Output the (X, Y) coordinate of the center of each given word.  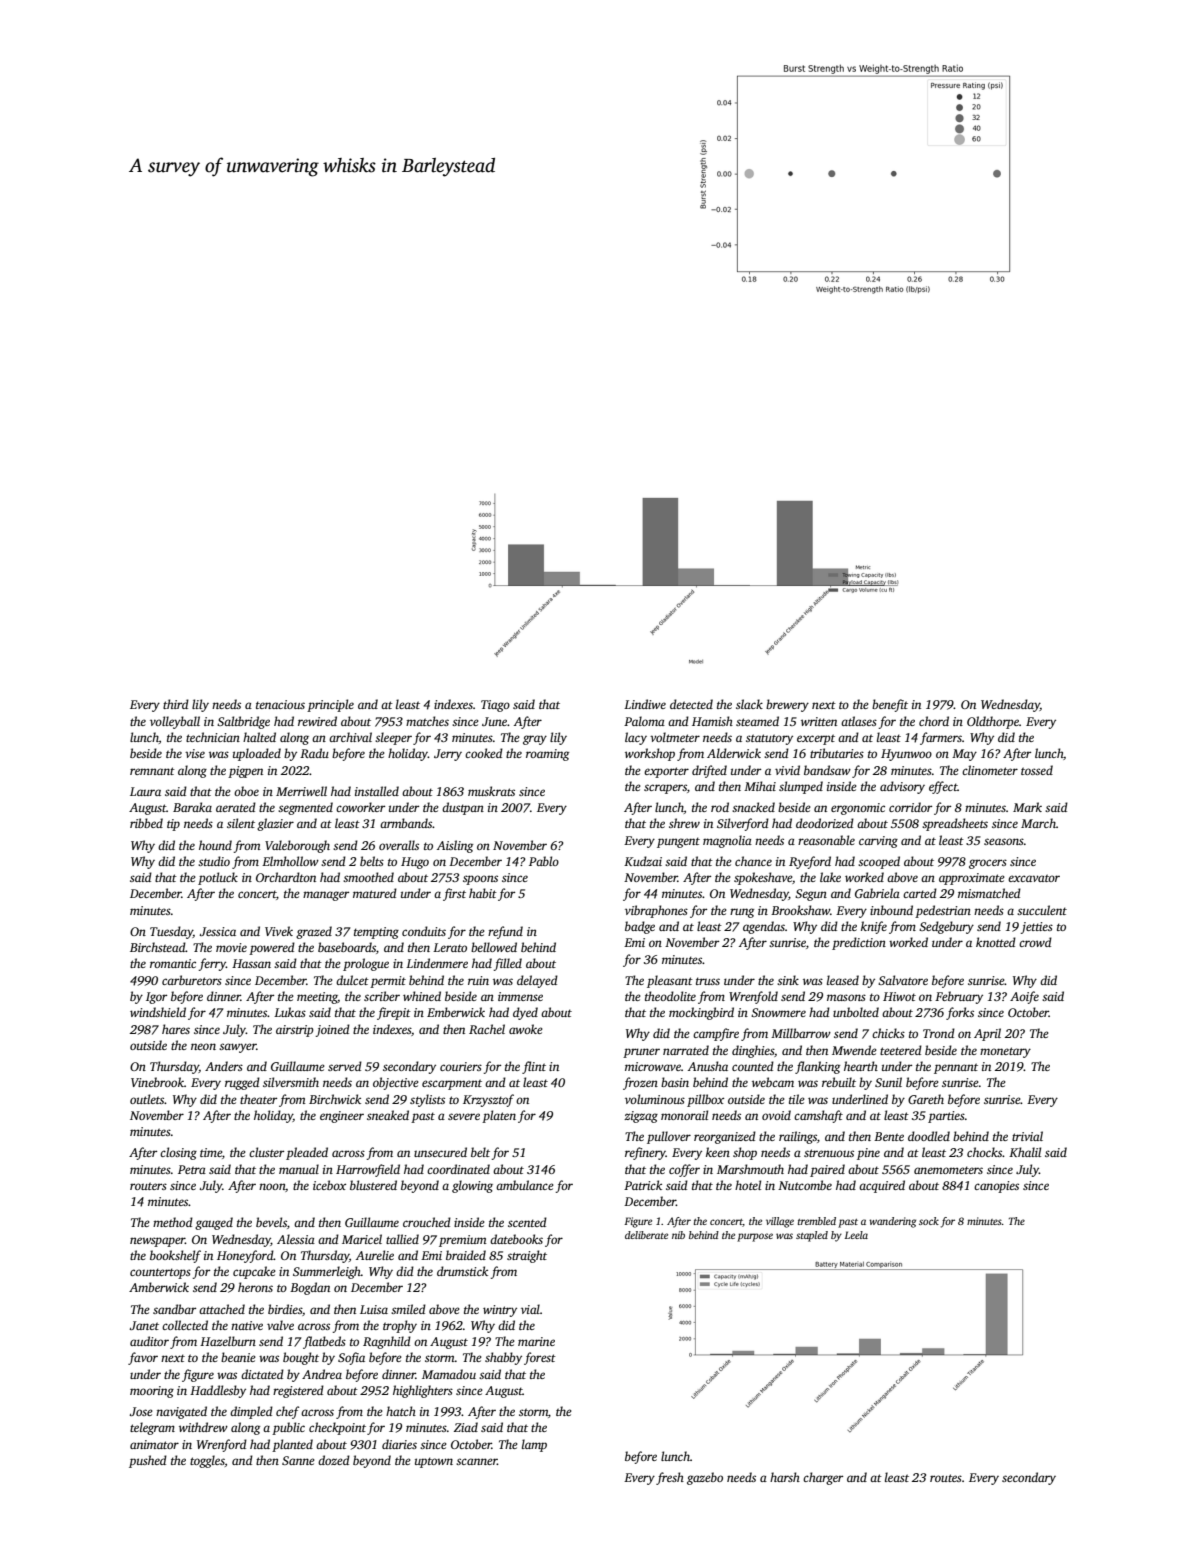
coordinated (458, 1169)
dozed (334, 1460)
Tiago (495, 706)
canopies (996, 1187)
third (176, 704)
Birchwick (335, 1099)
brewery (787, 705)
